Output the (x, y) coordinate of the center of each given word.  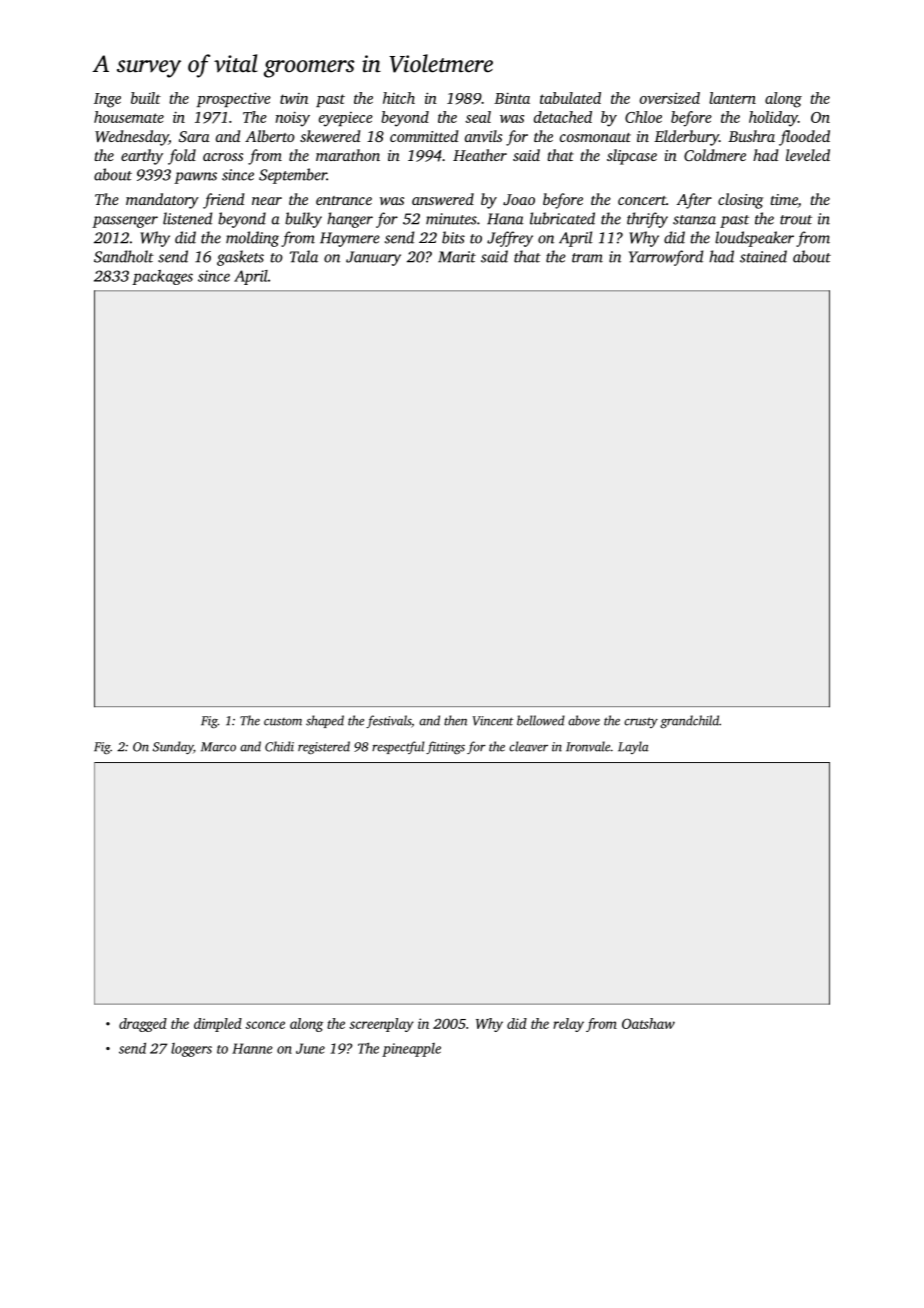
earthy (142, 157)
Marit (457, 257)
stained (763, 256)
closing (740, 201)
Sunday (173, 747)
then (455, 720)
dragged (143, 1025)
